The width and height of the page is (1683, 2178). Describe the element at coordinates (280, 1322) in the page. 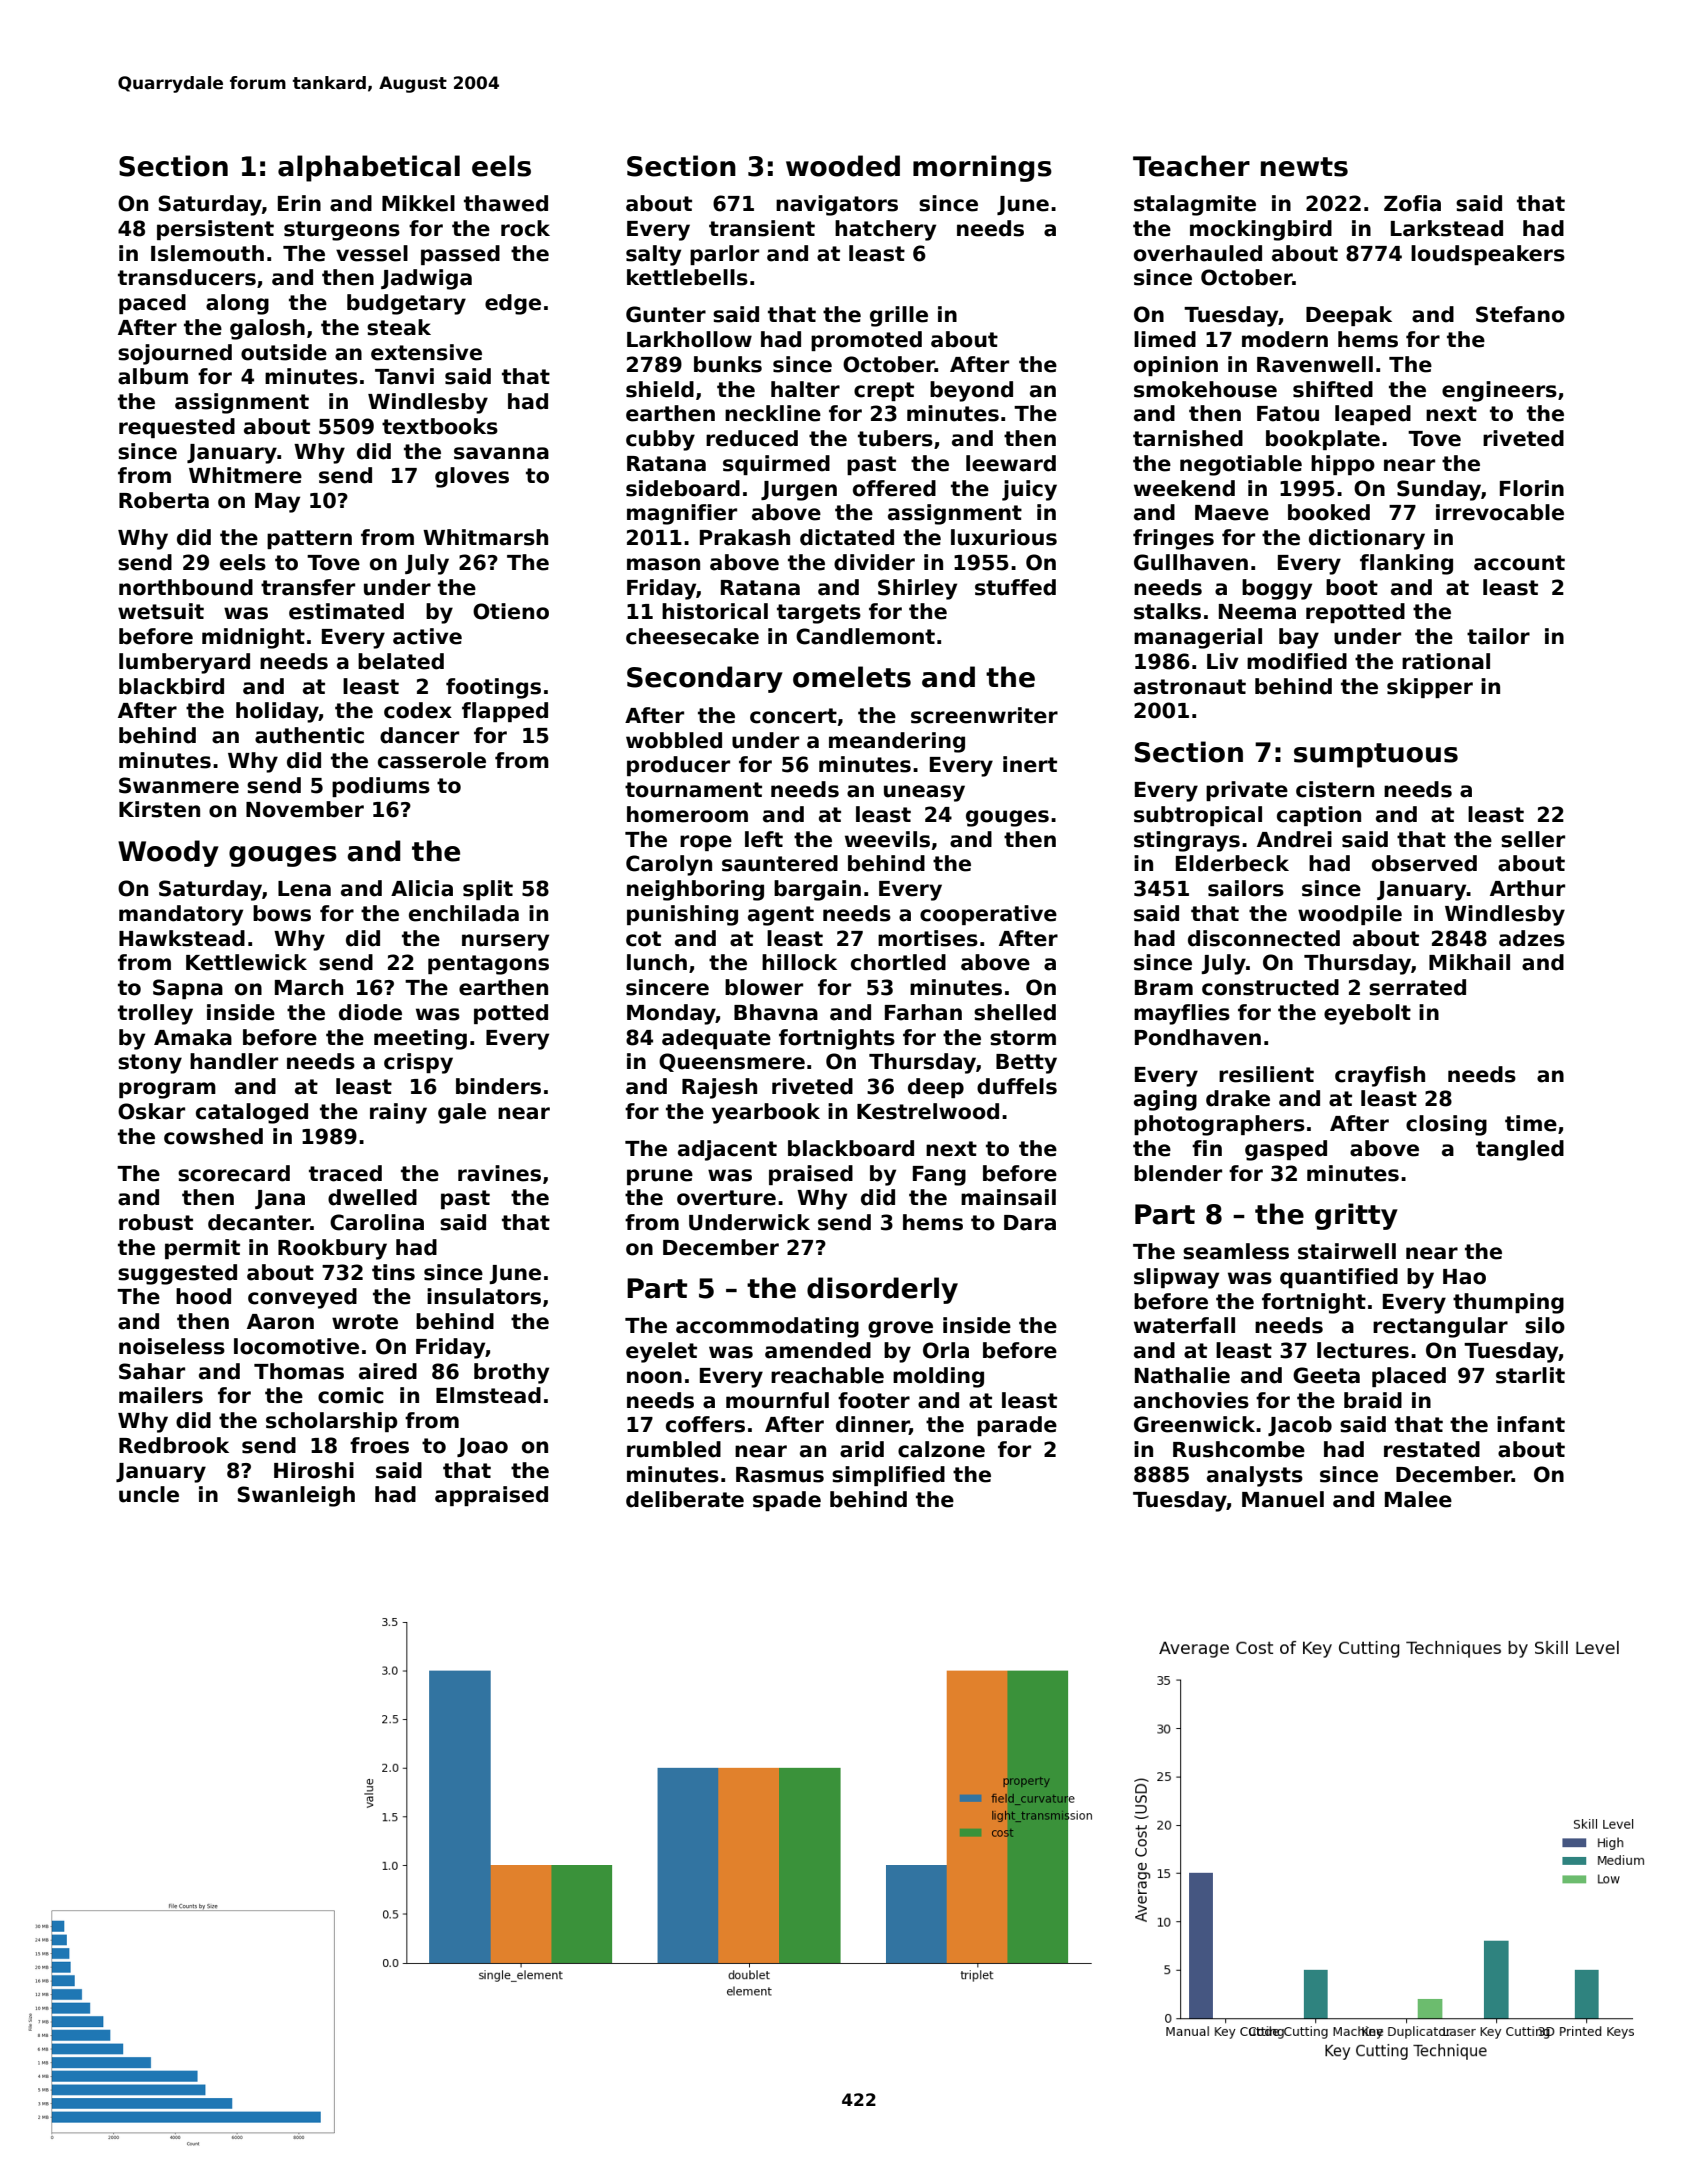

I see `Aaron` at that location.
